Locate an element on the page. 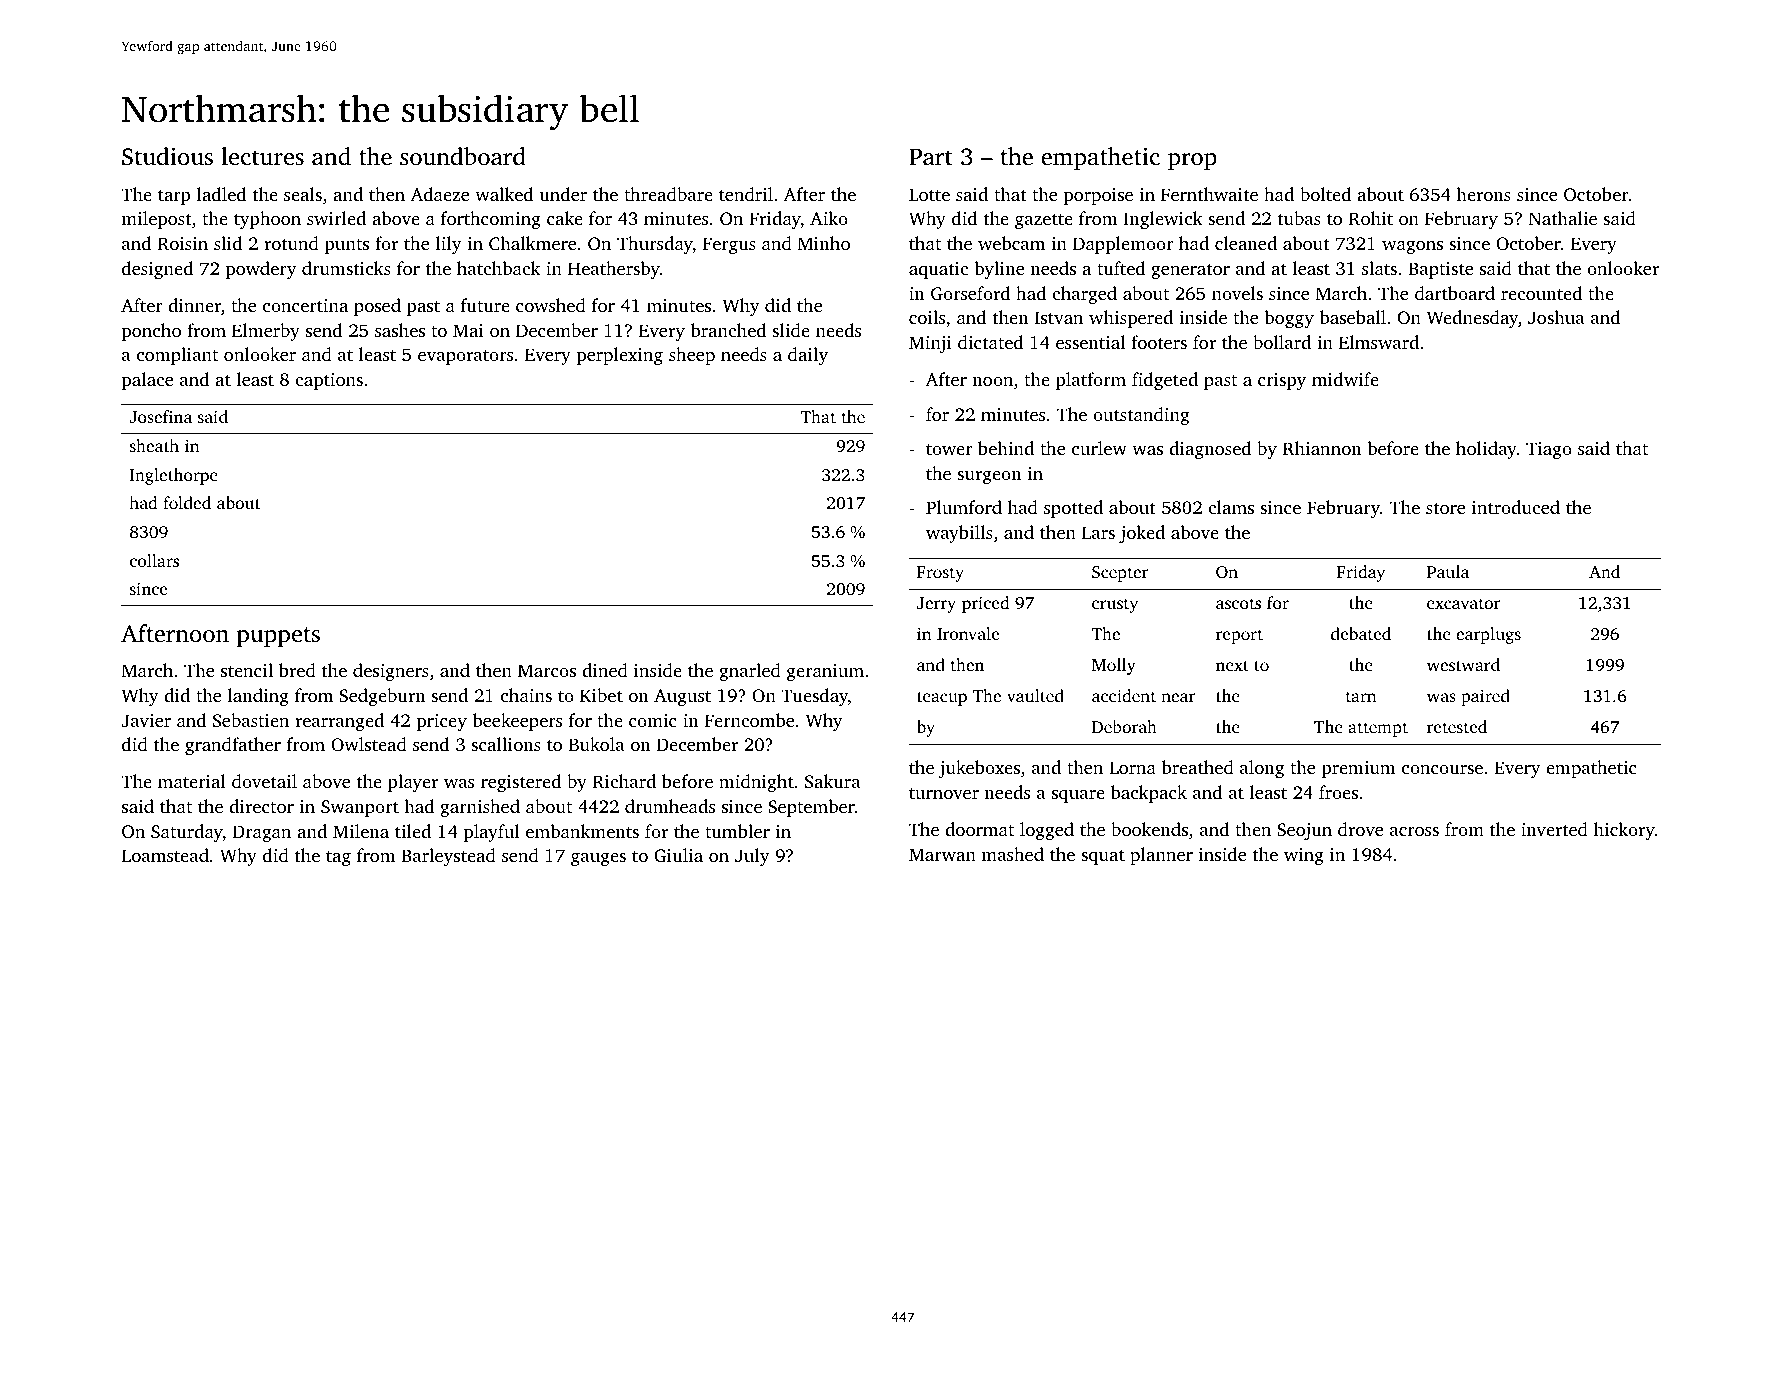  ladled is located at coordinates (221, 194).
